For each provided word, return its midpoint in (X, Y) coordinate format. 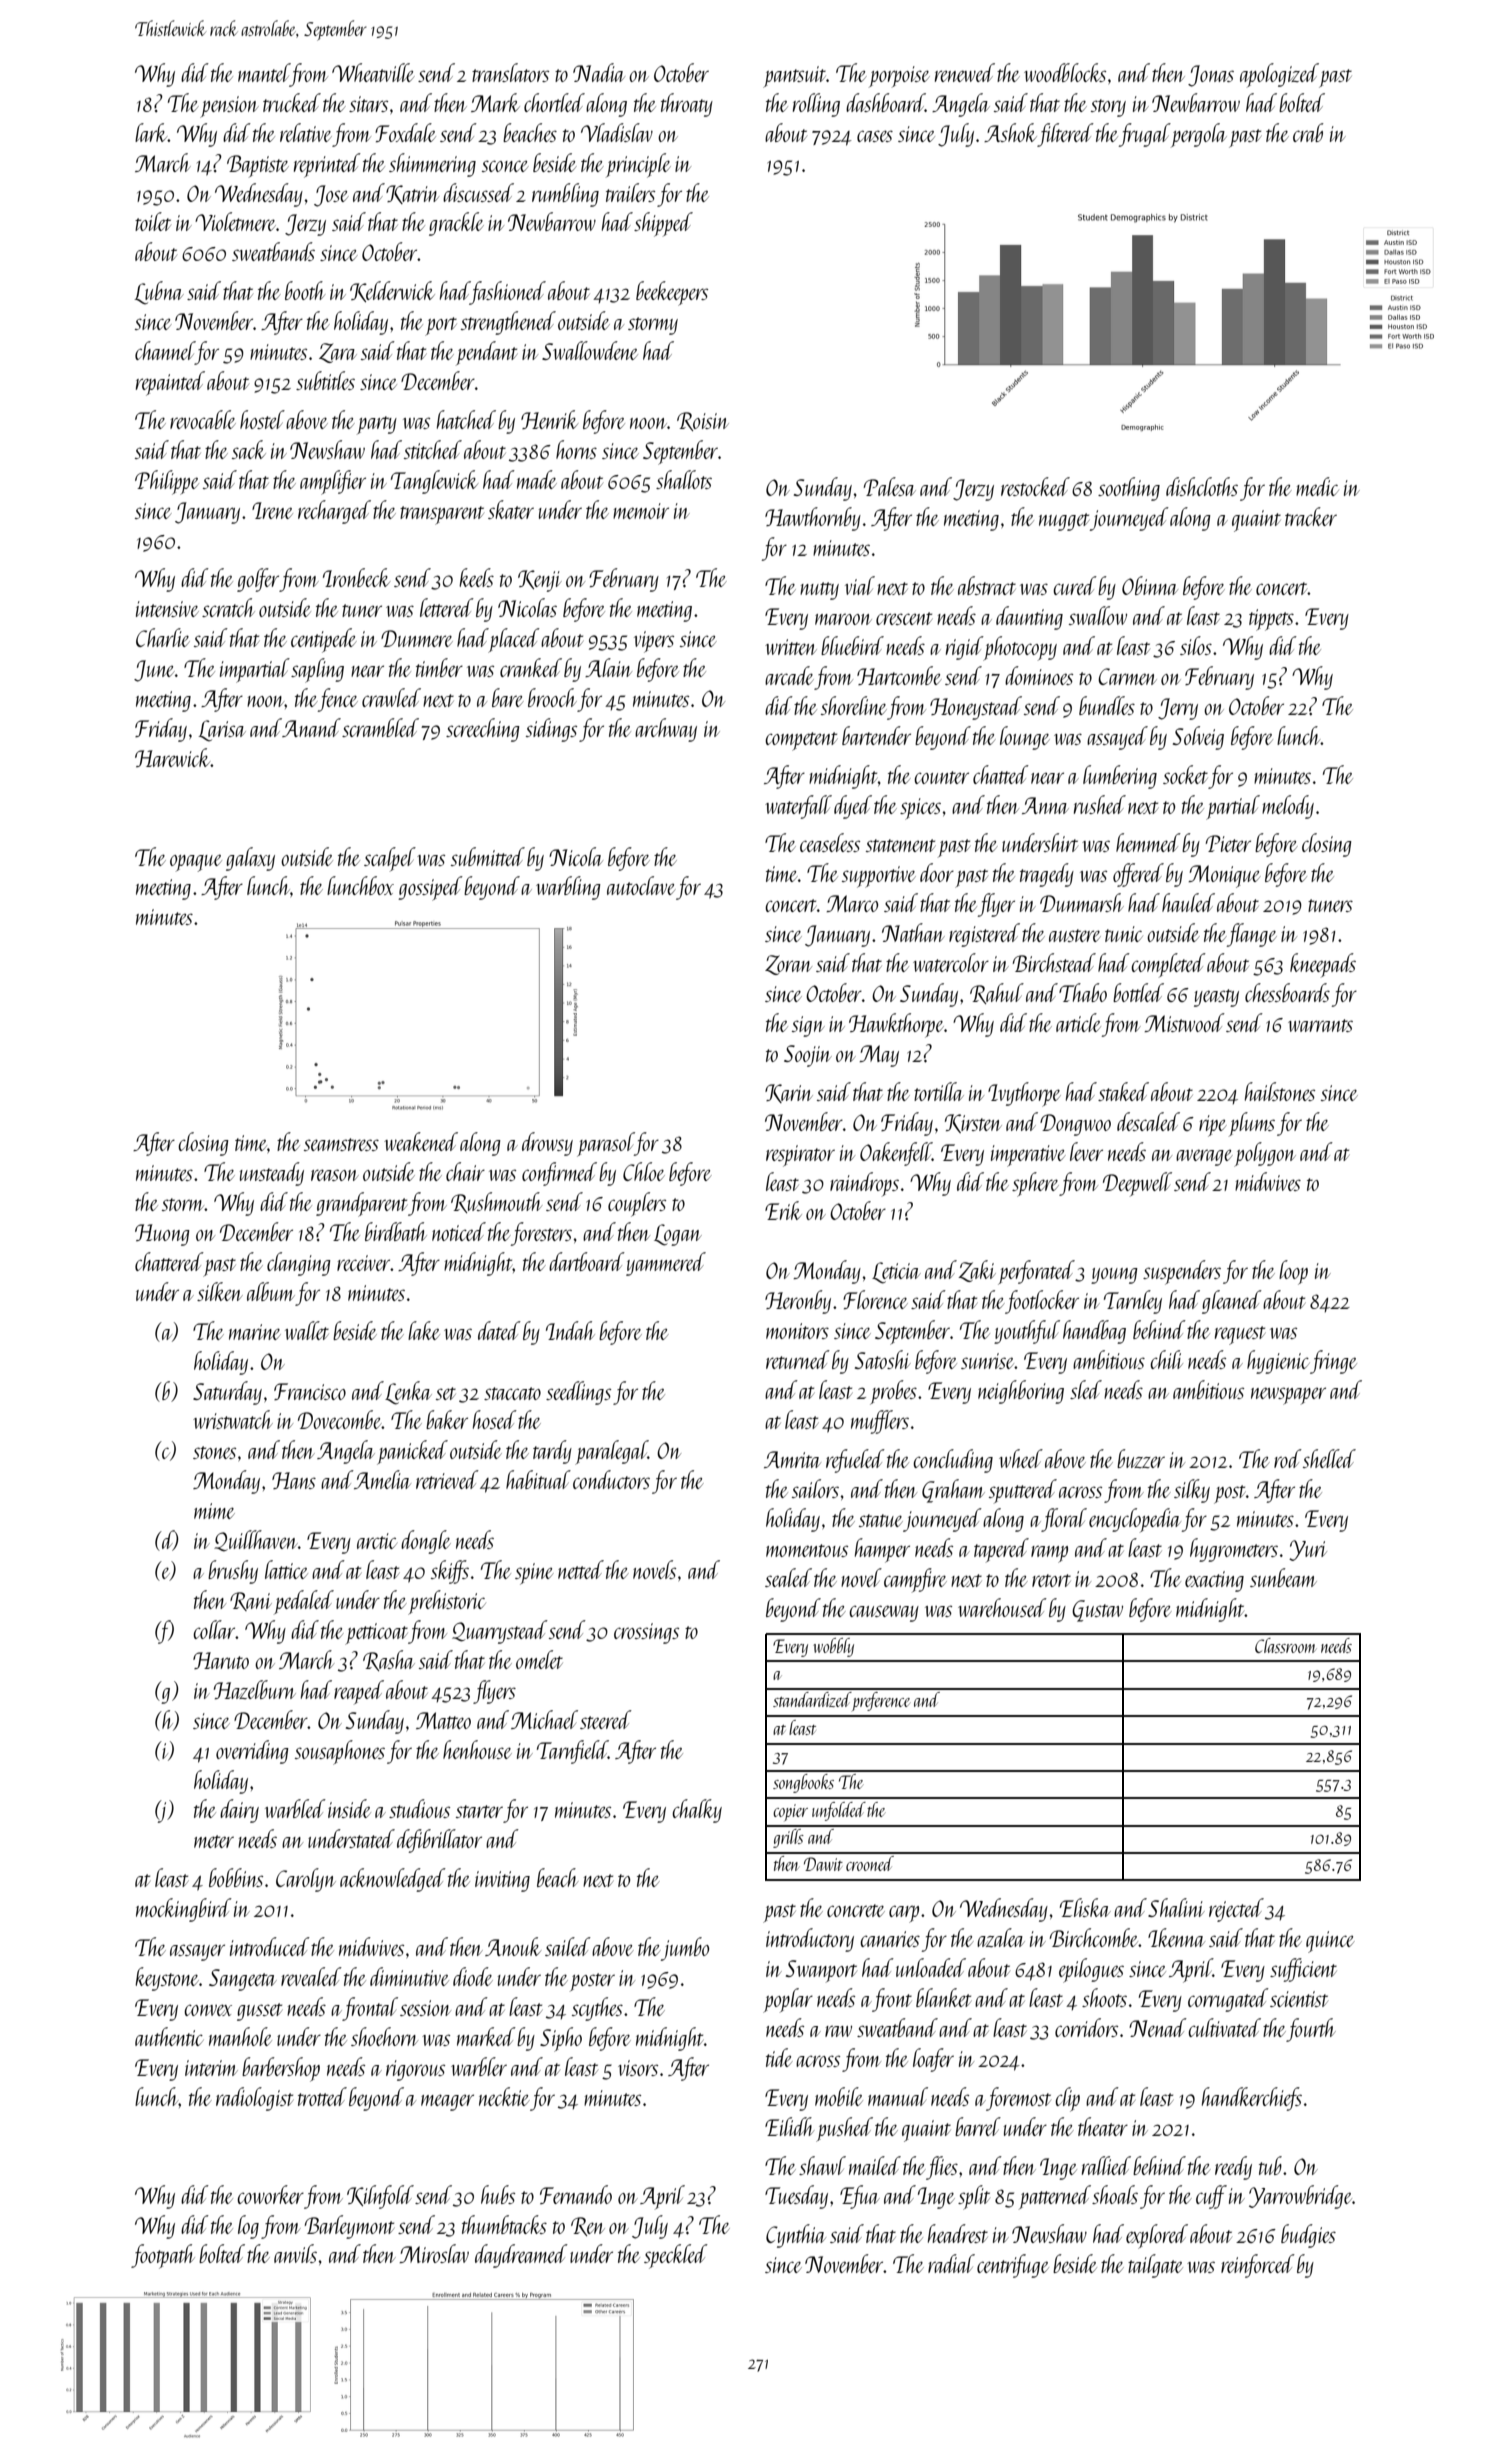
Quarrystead (500, 1632)
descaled (1148, 1121)
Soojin (808, 1056)
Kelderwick (392, 291)
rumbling (565, 195)
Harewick (173, 757)
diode (473, 1976)
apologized (1279, 75)
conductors (611, 1479)
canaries (890, 1939)
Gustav (1097, 1611)
